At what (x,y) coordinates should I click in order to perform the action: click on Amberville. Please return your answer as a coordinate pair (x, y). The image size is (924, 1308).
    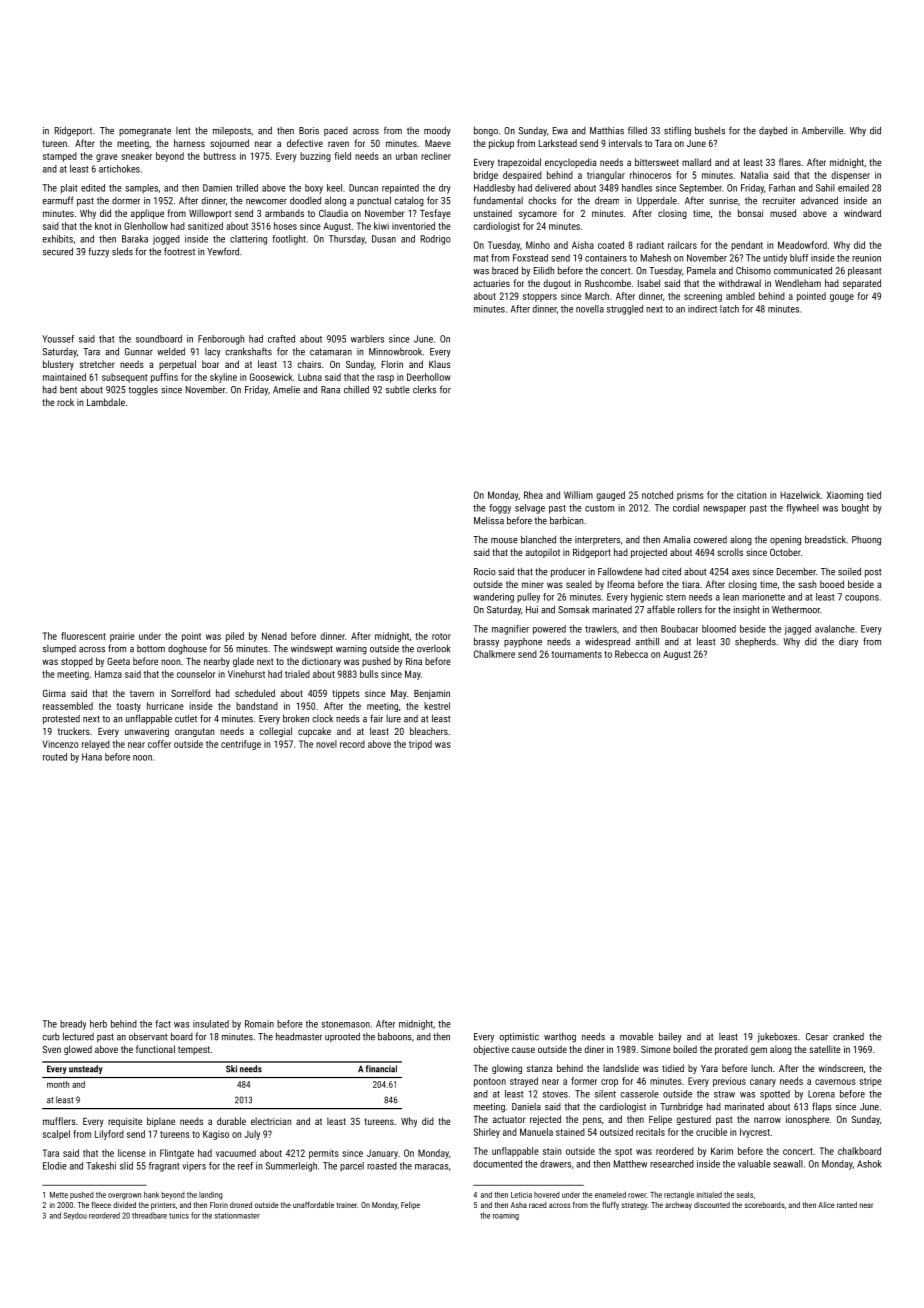
    Looking at the image, I should click on (822, 130).
